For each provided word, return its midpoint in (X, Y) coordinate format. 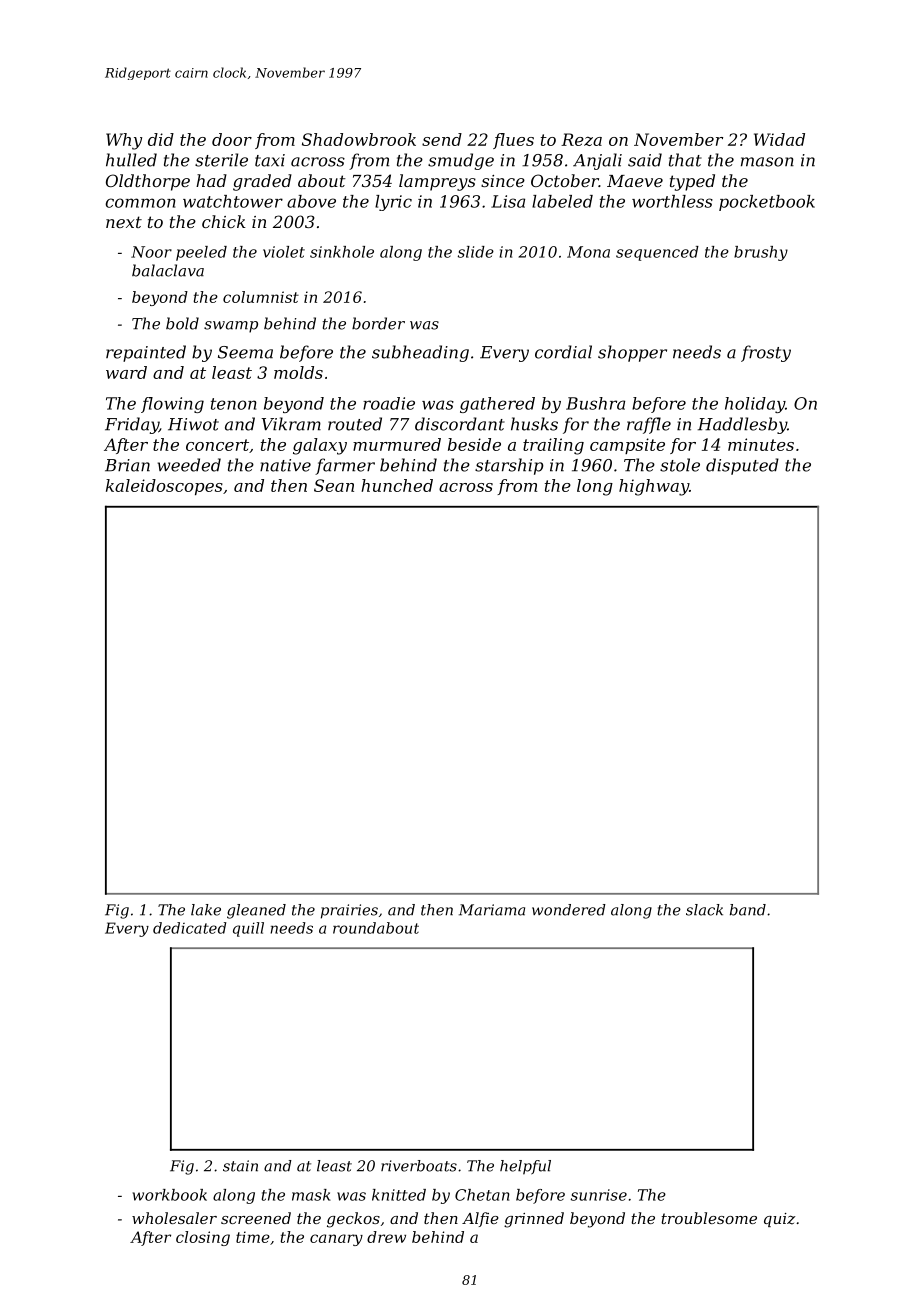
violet (284, 252)
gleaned (256, 911)
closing (203, 1238)
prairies (349, 911)
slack (704, 910)
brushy (761, 253)
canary (336, 1240)
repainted (146, 353)
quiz (779, 1220)
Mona (588, 252)
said (645, 160)
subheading (420, 353)
